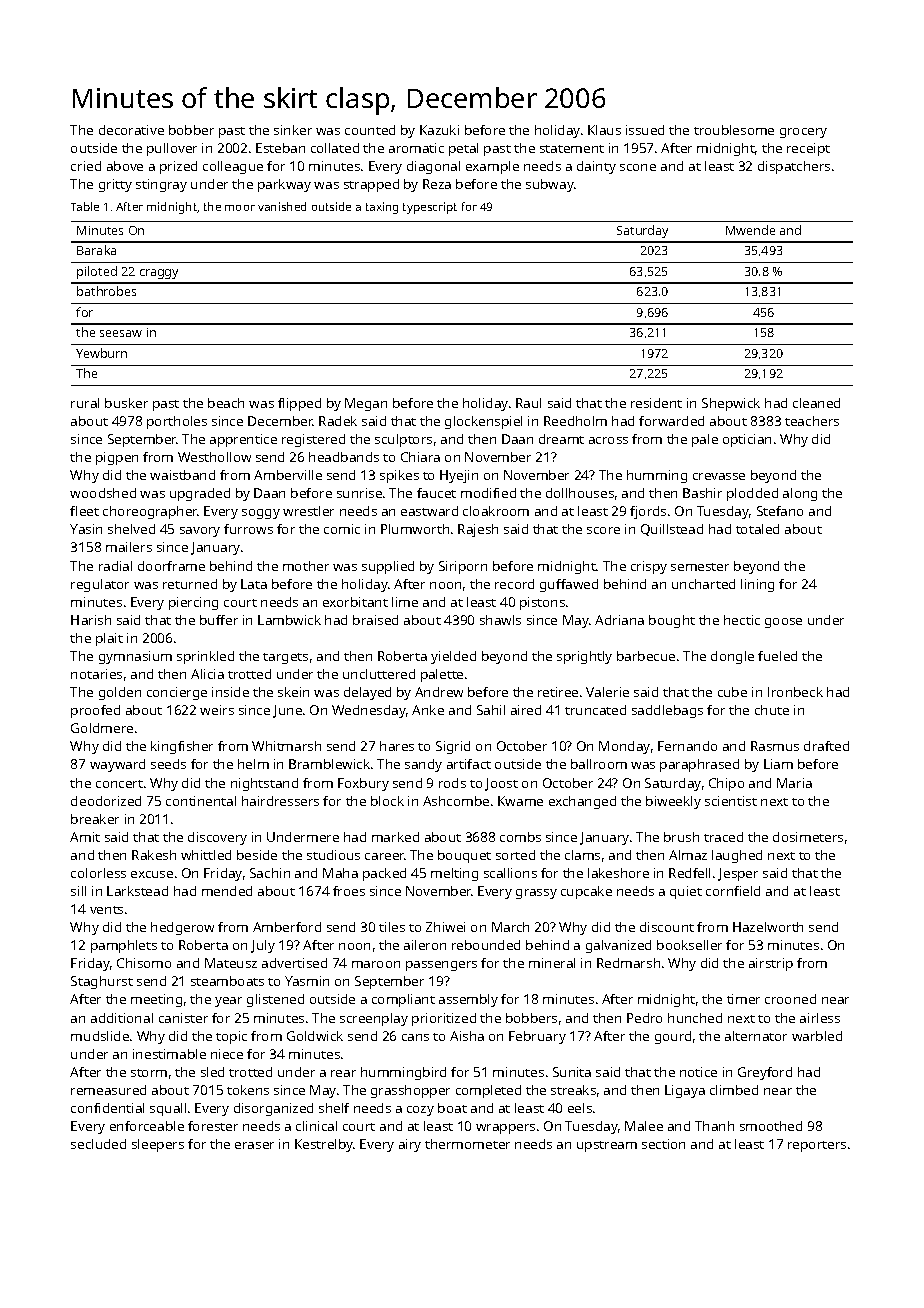 This screenshot has height=1308, width=924. Describe the element at coordinates (171, 566) in the screenshot. I see `doorframe` at that location.
